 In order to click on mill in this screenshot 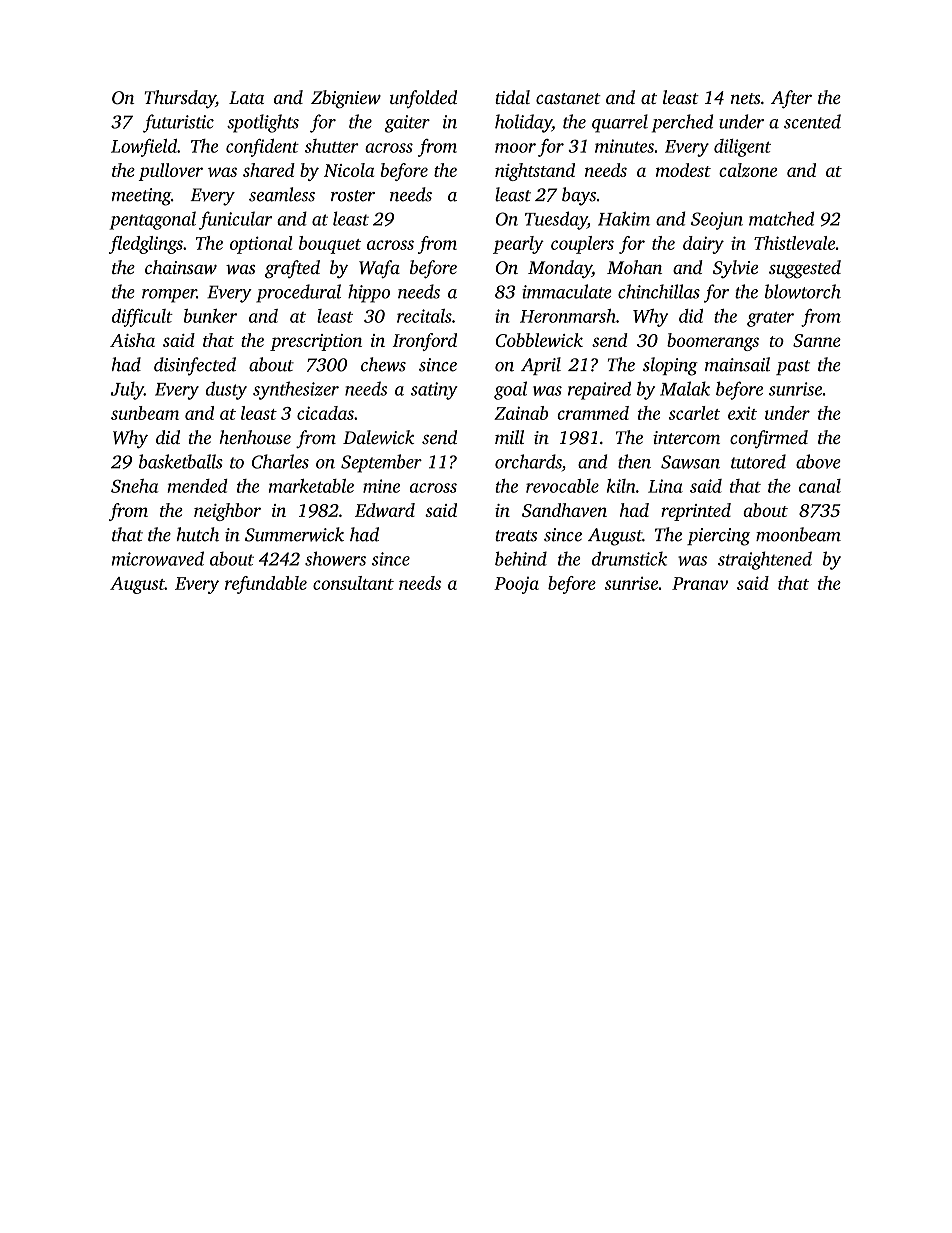, I will do `click(509, 437)`.
